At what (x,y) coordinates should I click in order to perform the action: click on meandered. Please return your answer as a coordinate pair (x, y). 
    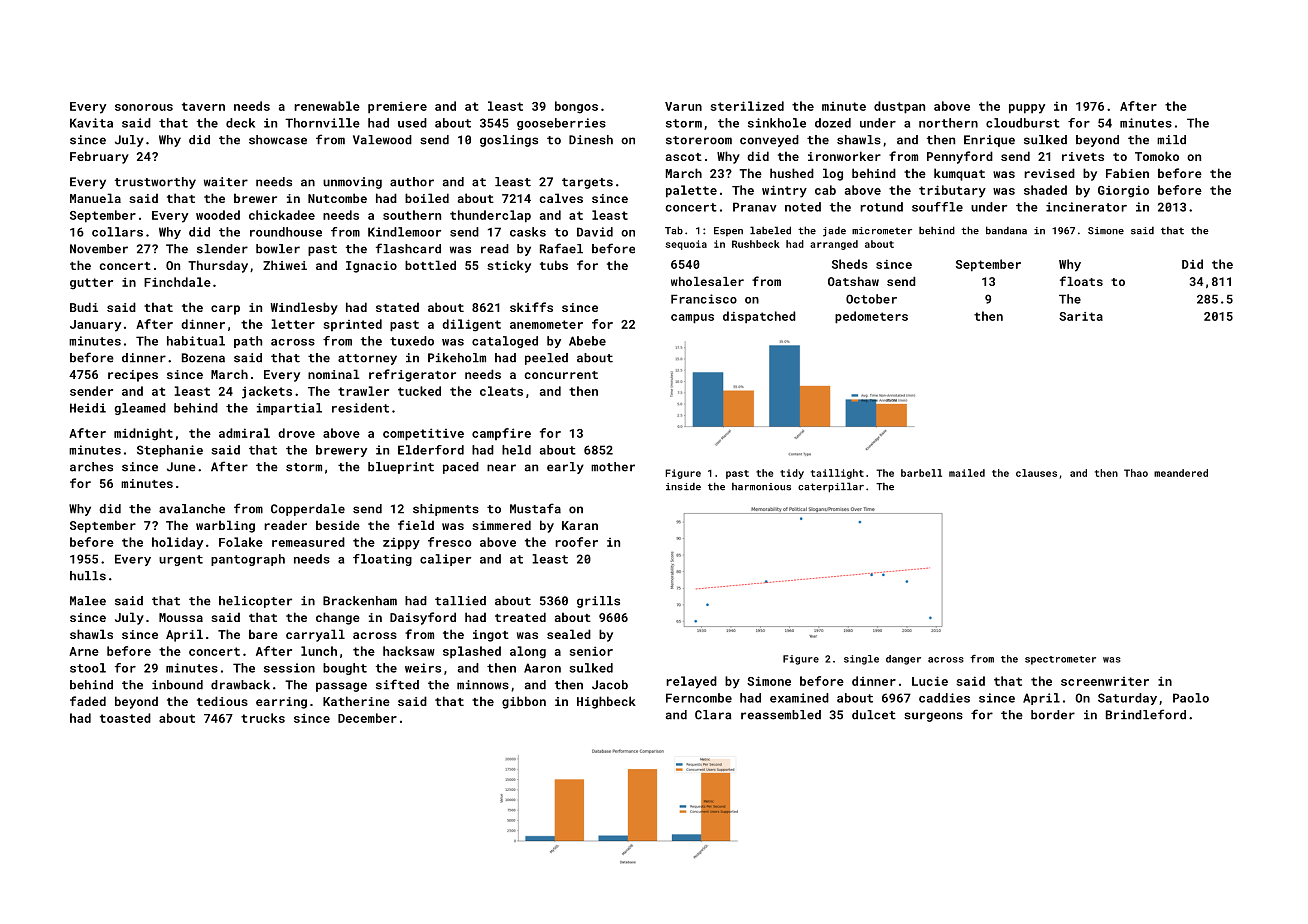
    Looking at the image, I should click on (1181, 473).
